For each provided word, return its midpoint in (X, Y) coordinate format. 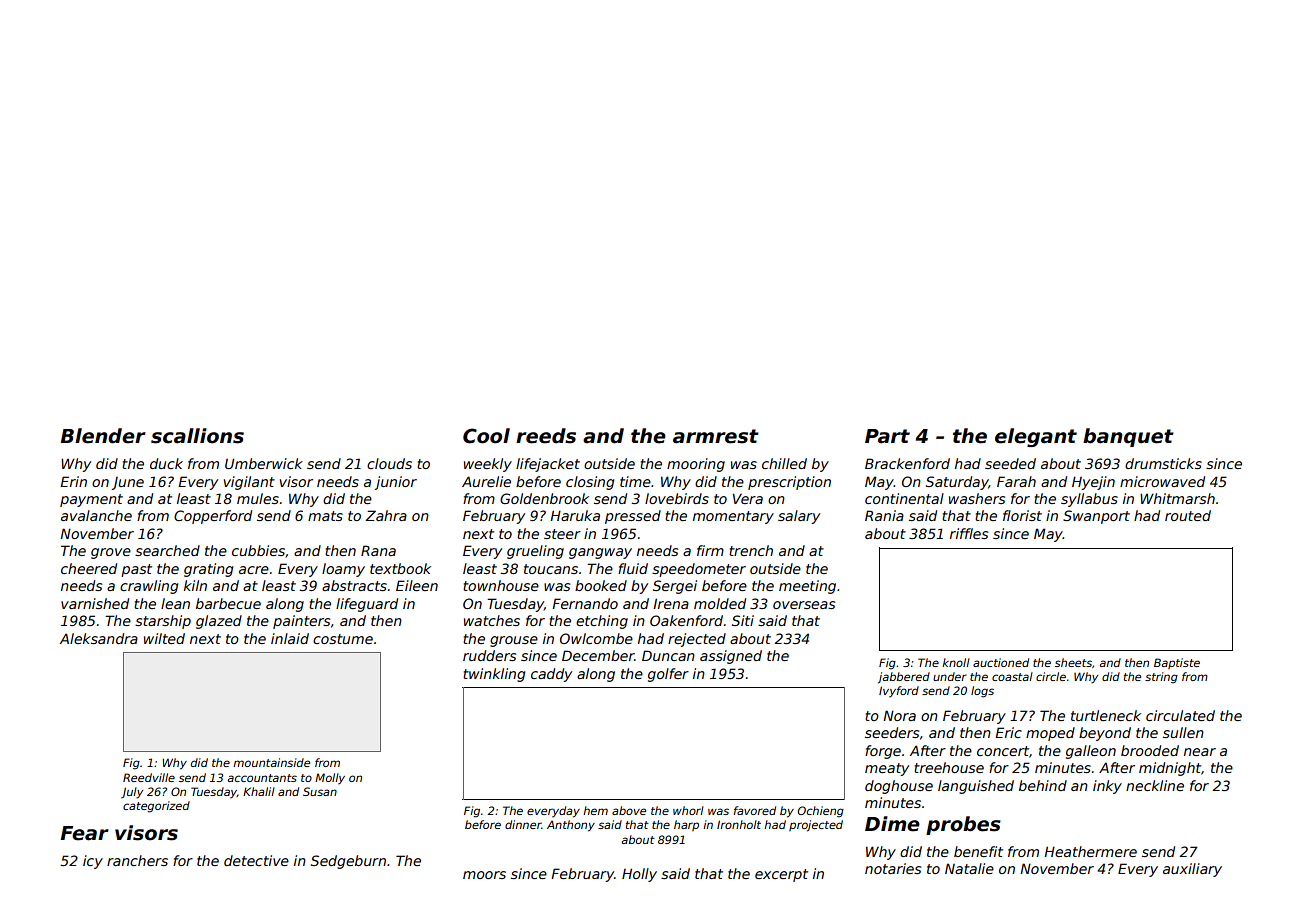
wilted (164, 638)
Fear (84, 833)
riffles (969, 533)
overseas (804, 605)
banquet (1128, 437)
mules (258, 498)
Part (887, 436)
